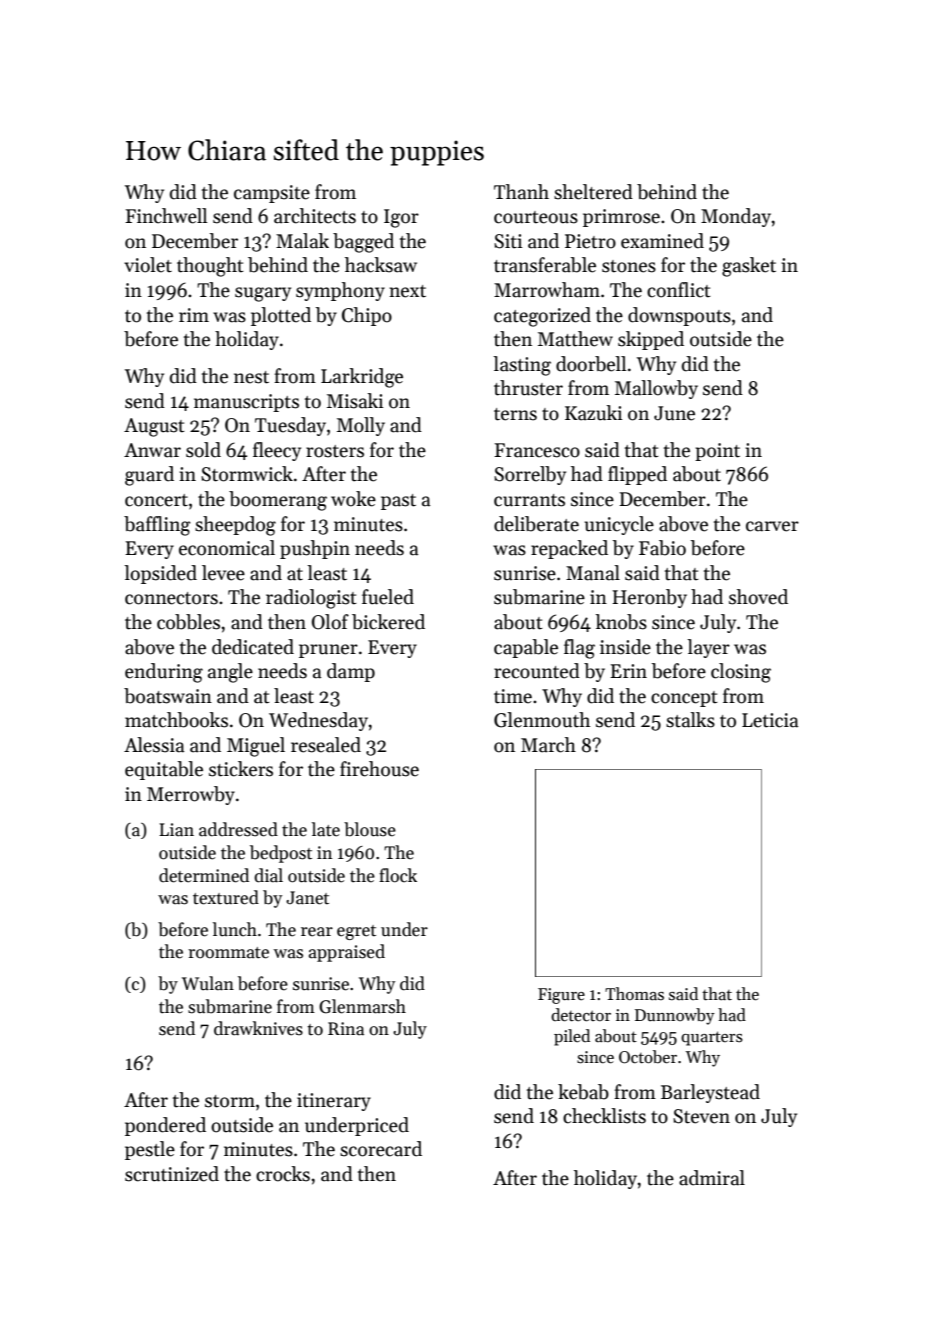  What do you see at coordinates (548, 745) in the screenshot?
I see `March` at bounding box center [548, 745].
